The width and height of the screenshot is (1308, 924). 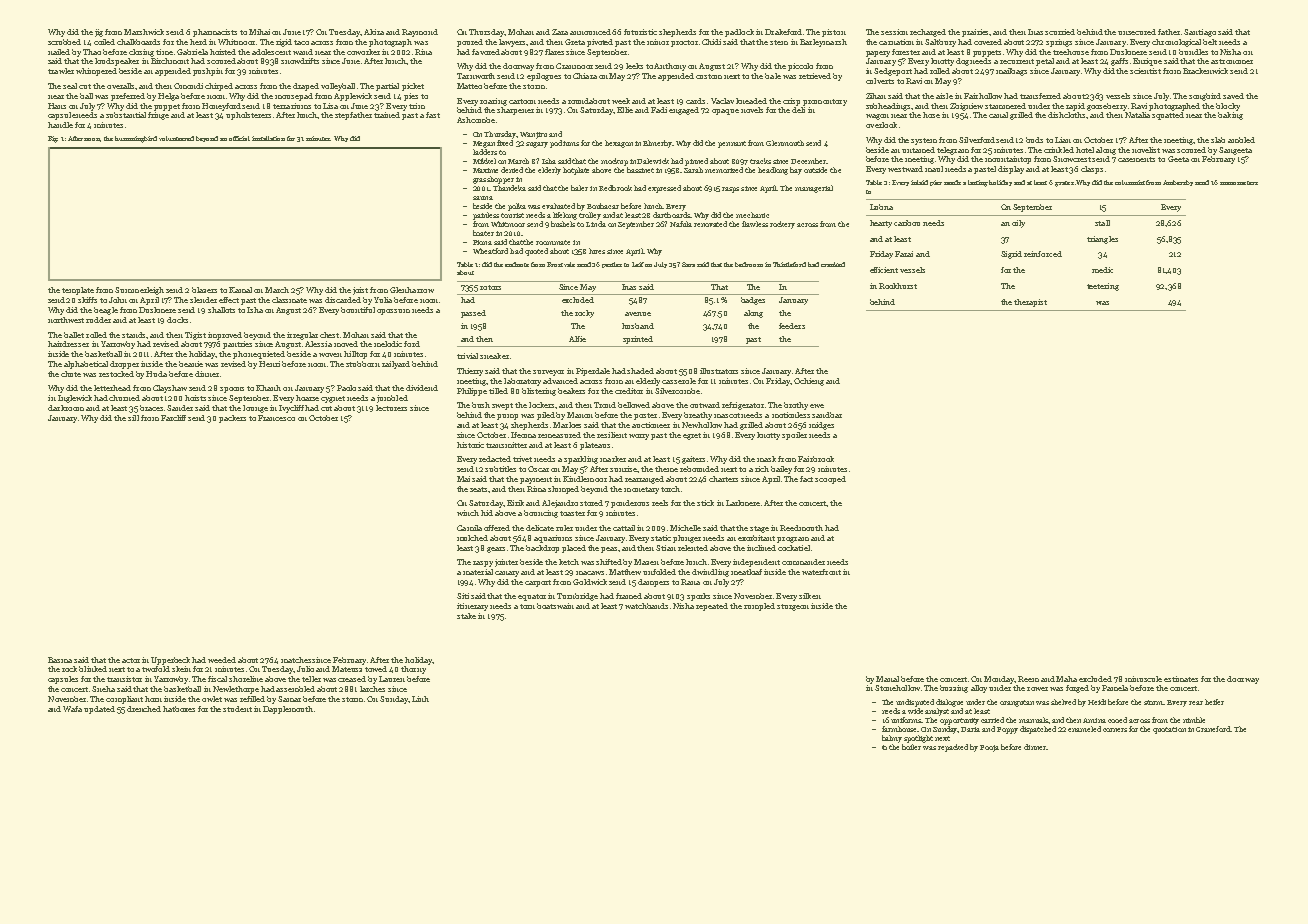 What do you see at coordinates (420, 699) in the screenshot?
I see `Linh` at bounding box center [420, 699].
